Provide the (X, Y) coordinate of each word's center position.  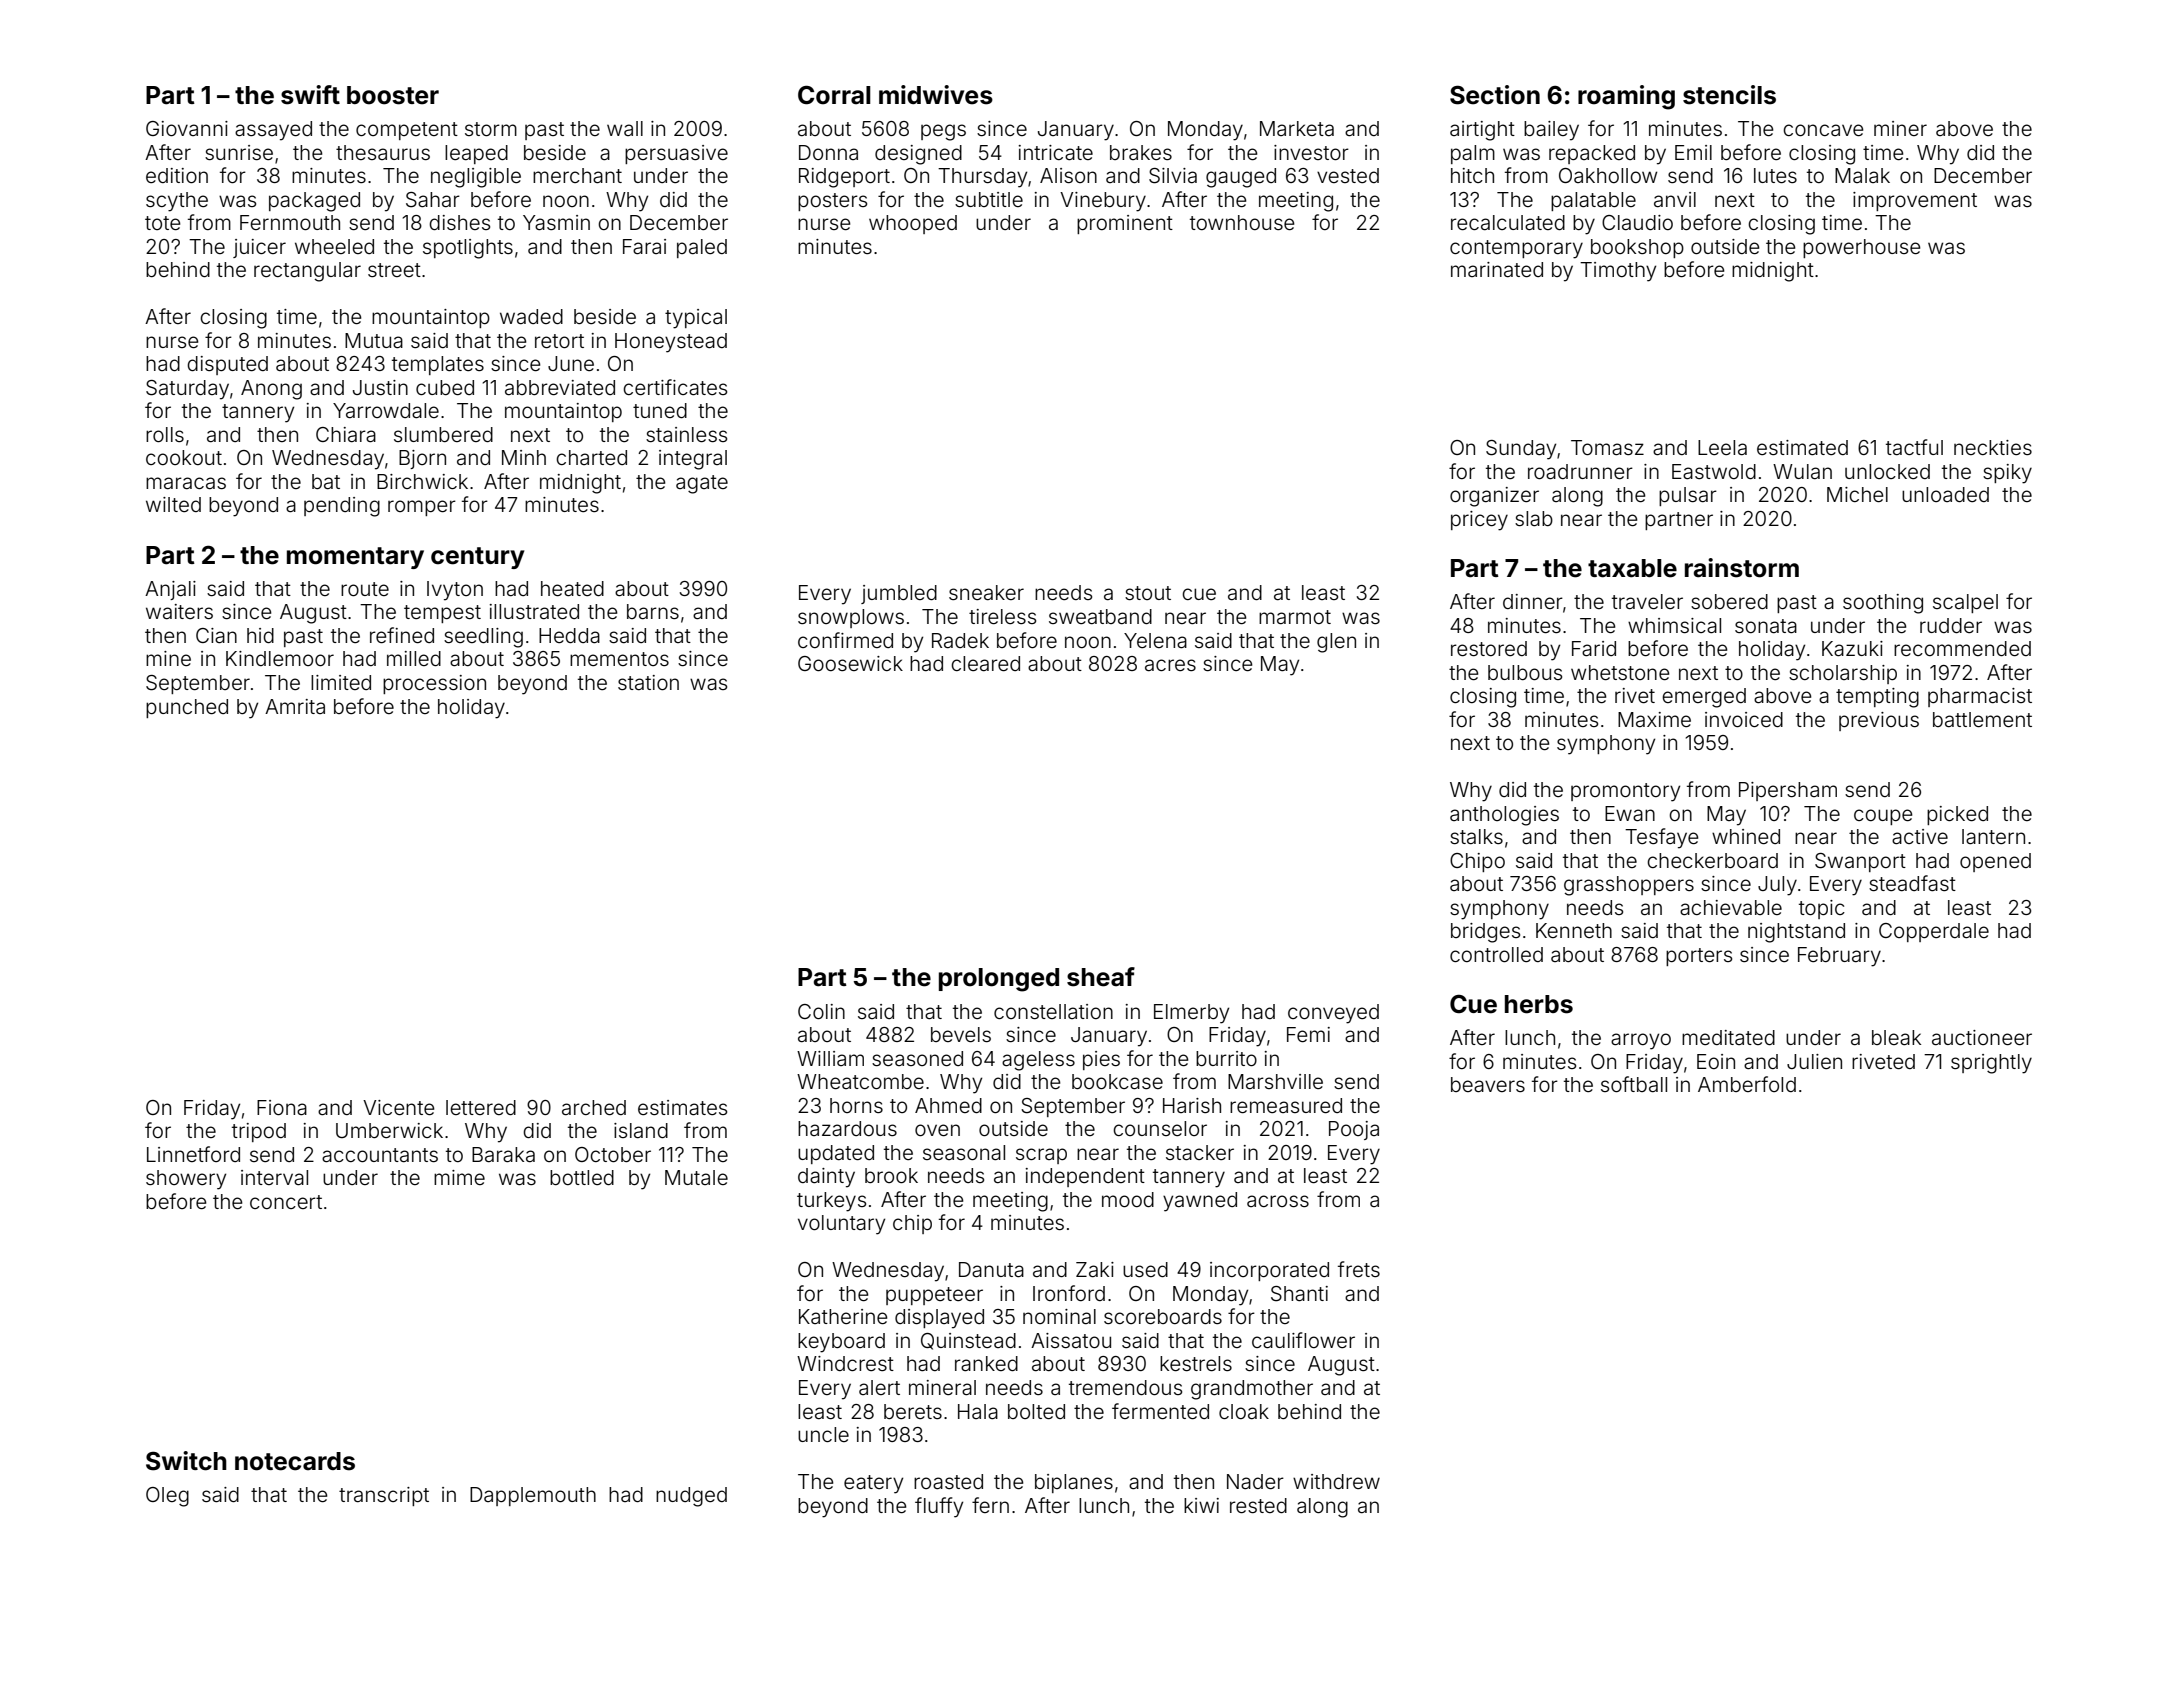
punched (187, 708)
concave (1823, 130)
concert (286, 1202)
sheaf (1101, 977)
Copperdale (1934, 932)
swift (310, 95)
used (1145, 1269)
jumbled (899, 594)
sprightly (1991, 1064)
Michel (1857, 494)
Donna (828, 152)
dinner (1533, 601)
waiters (179, 611)
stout (1148, 593)
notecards (295, 1461)
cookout (184, 457)
